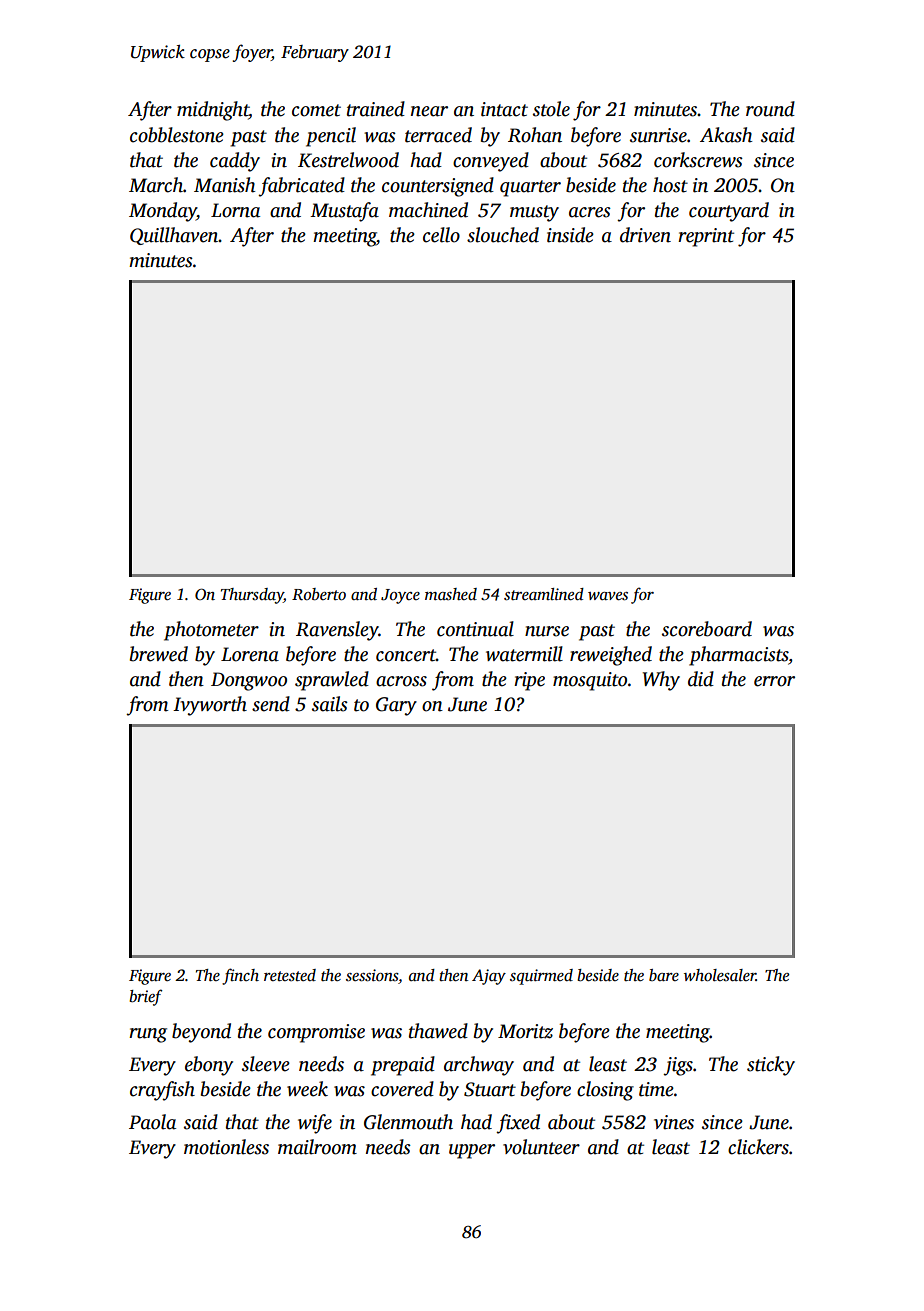 The image size is (924, 1311). I want to click on send, so click(271, 704).
